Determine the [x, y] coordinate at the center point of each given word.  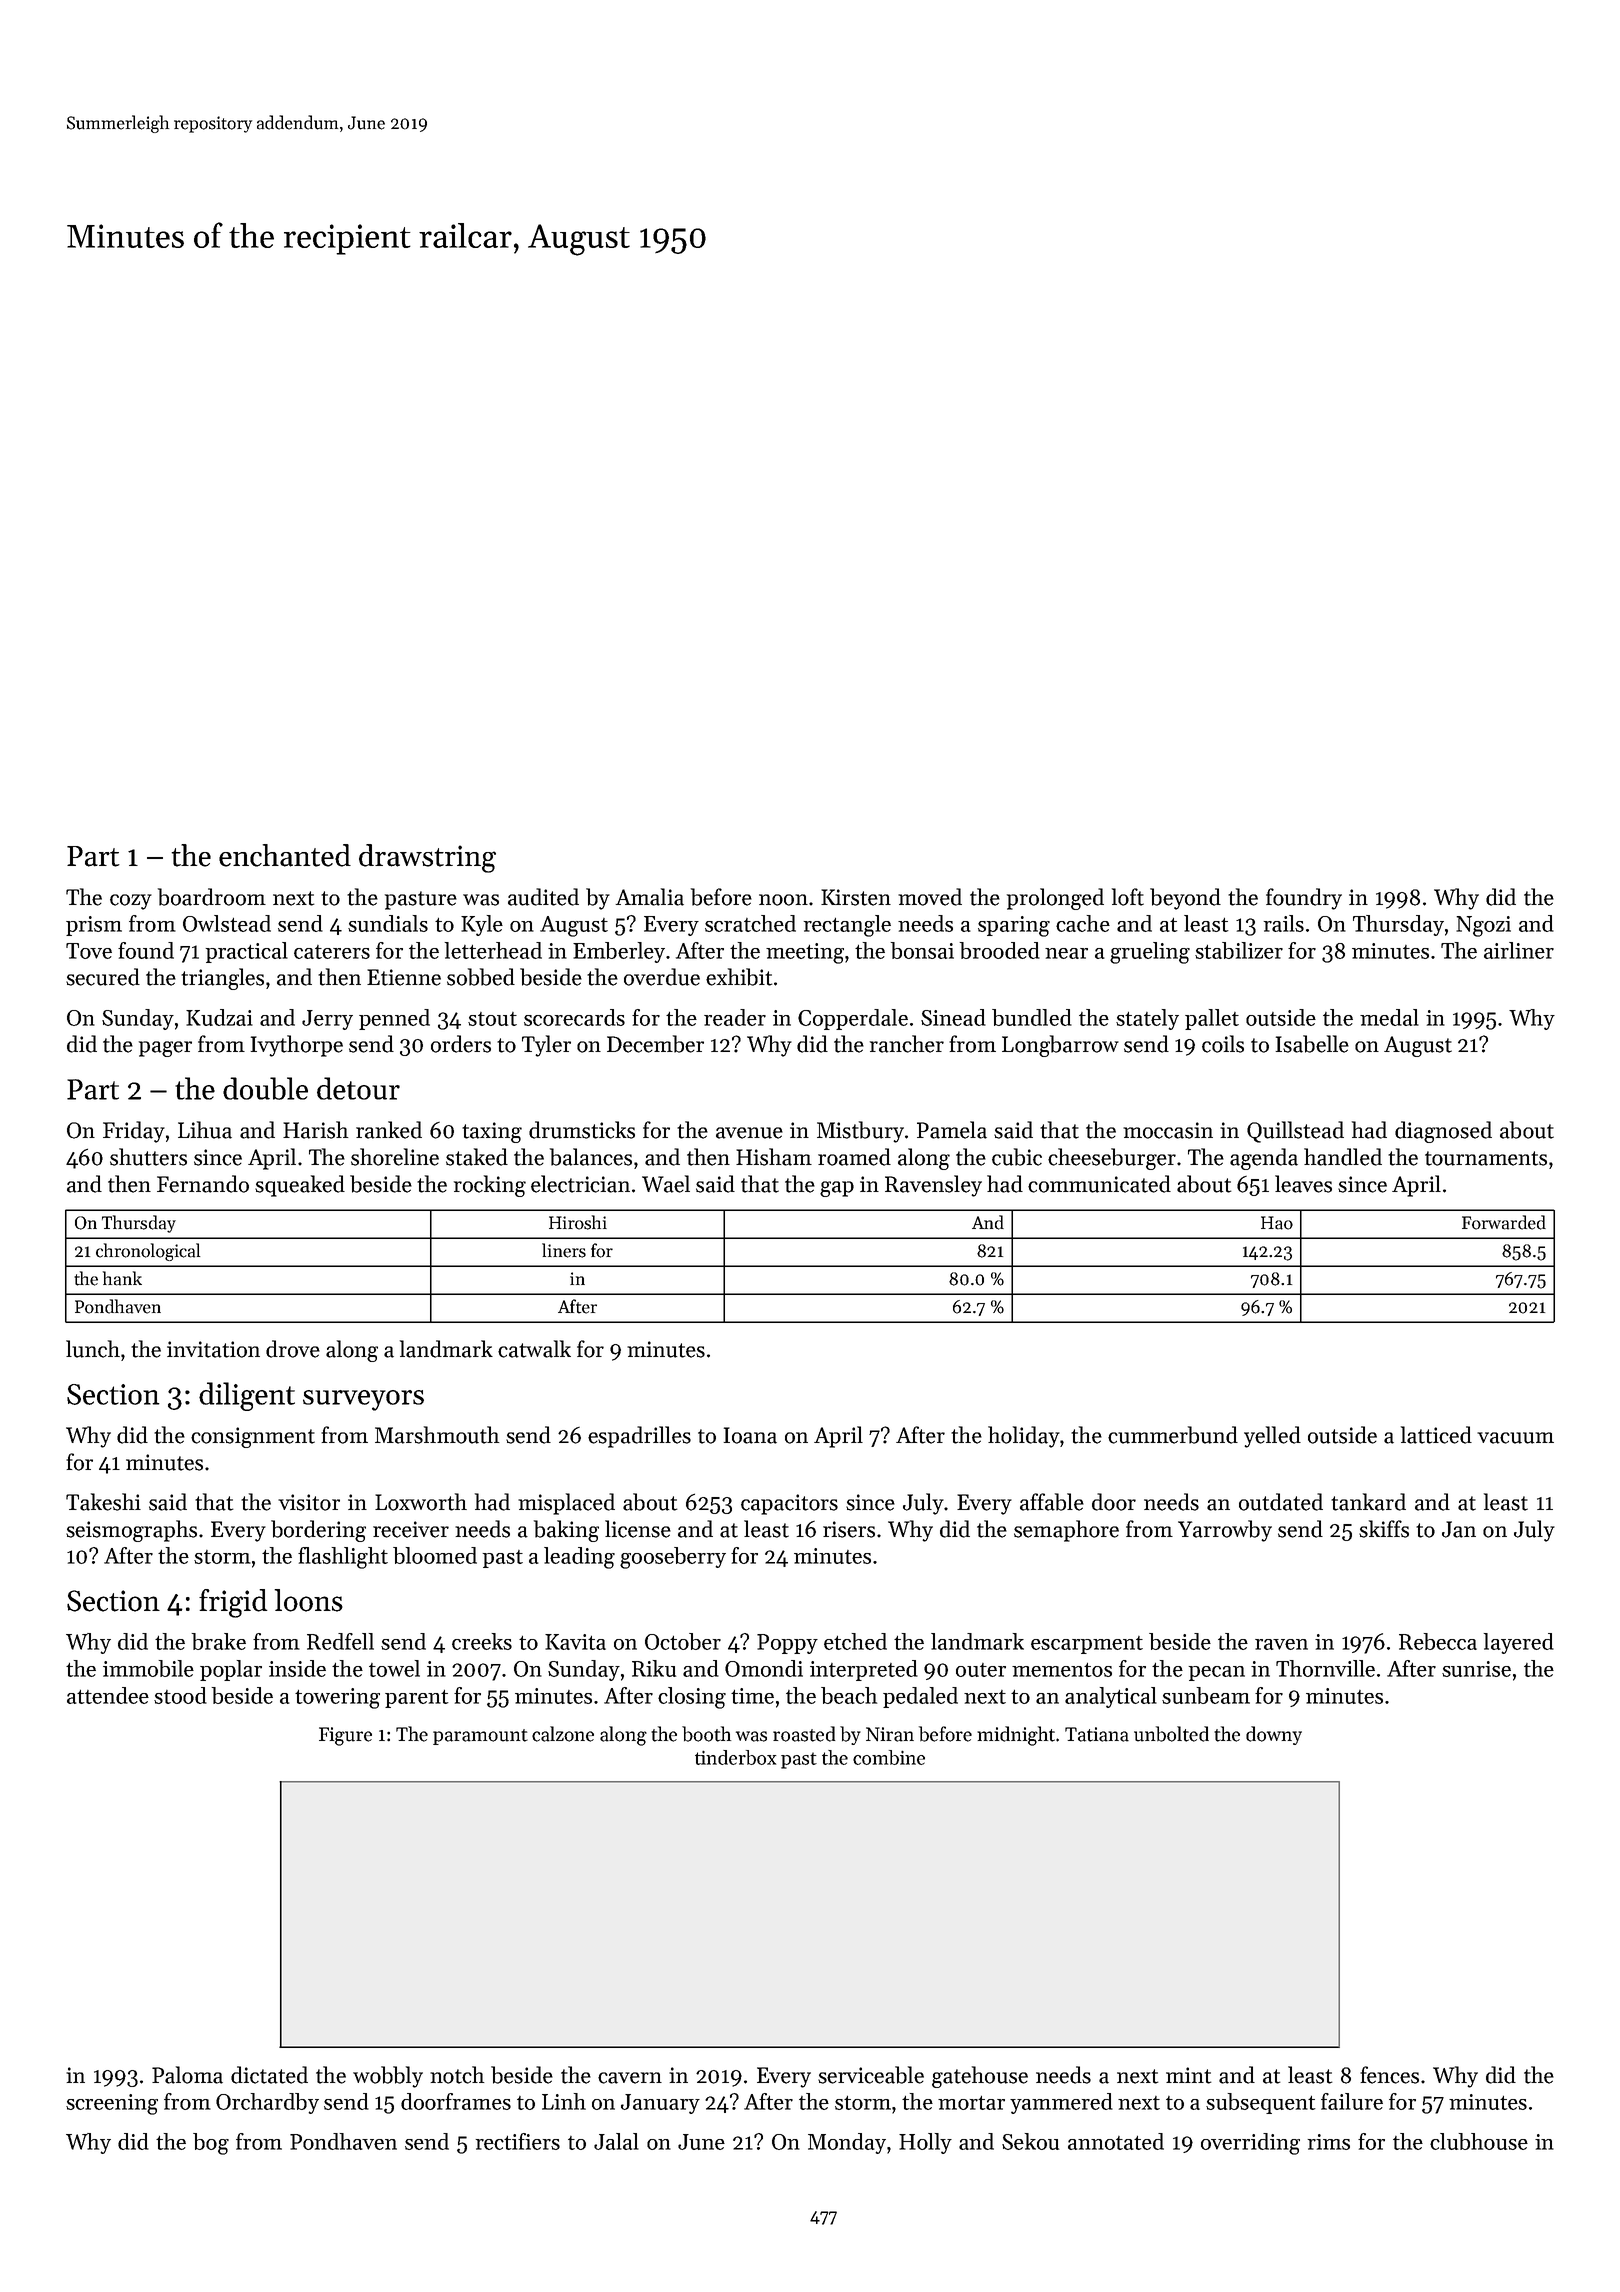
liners [564, 1250]
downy [1274, 1735]
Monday [847, 2143]
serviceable [871, 2075]
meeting [805, 953]
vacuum [1515, 1438]
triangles [222, 979]
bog [211, 2144]
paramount [480, 1737]
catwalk [534, 1349]
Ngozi [1483, 926]
